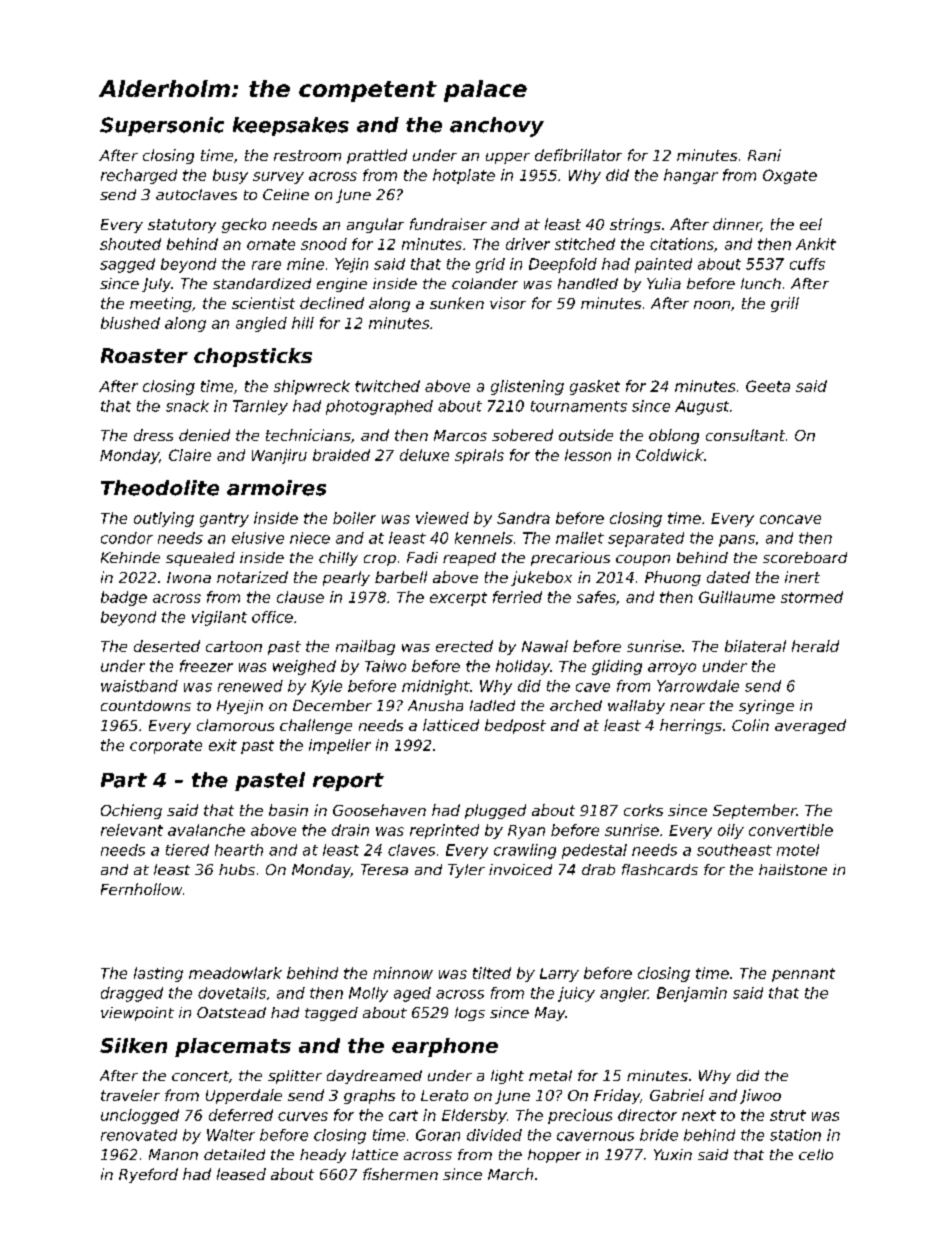 Image resolution: width=952 pixels, height=1233 pixels. Describe the element at coordinates (160, 488) in the document. I see `Theodolite` at that location.
